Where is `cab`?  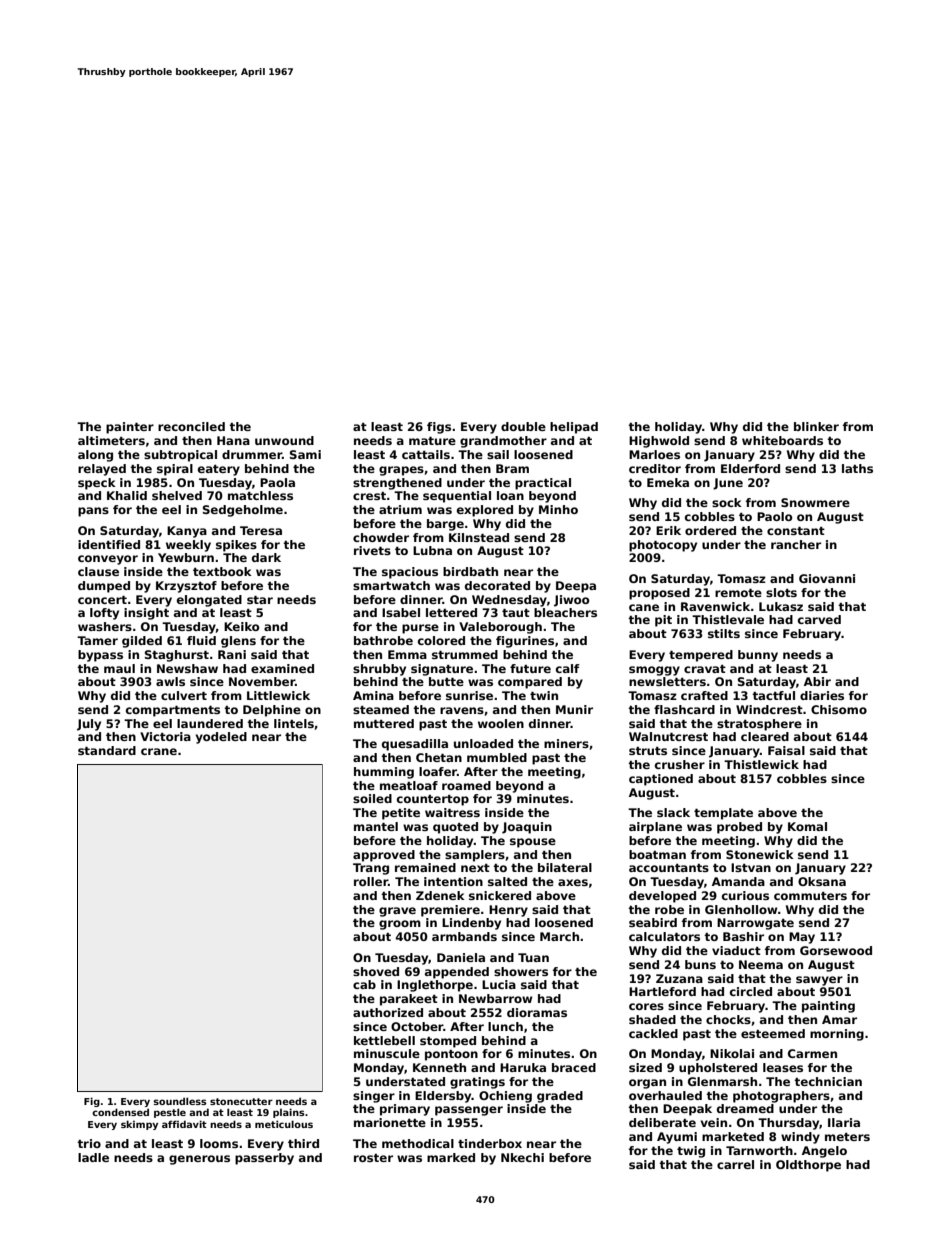
cab is located at coordinates (364, 984).
